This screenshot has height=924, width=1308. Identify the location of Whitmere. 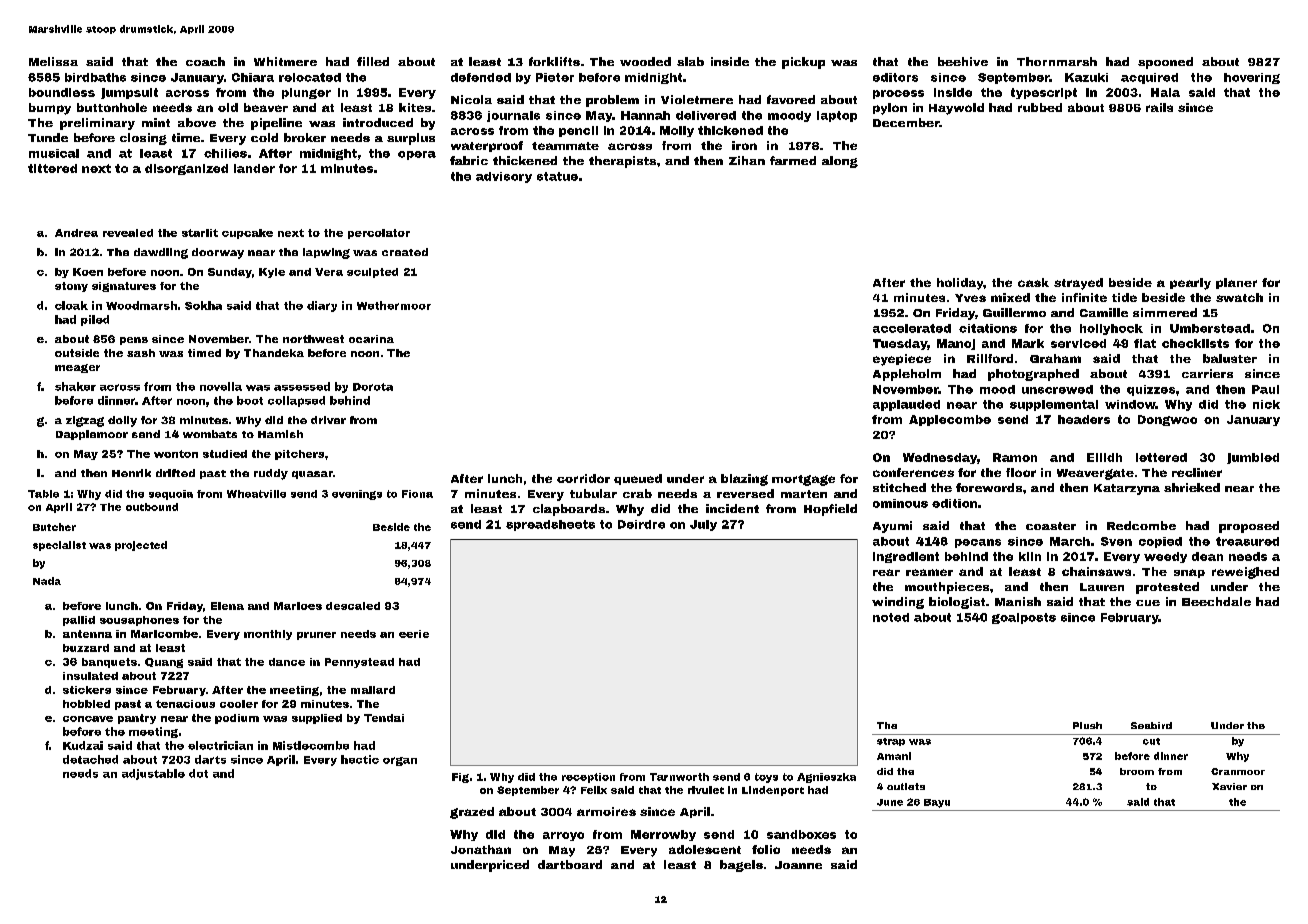
(285, 61).
